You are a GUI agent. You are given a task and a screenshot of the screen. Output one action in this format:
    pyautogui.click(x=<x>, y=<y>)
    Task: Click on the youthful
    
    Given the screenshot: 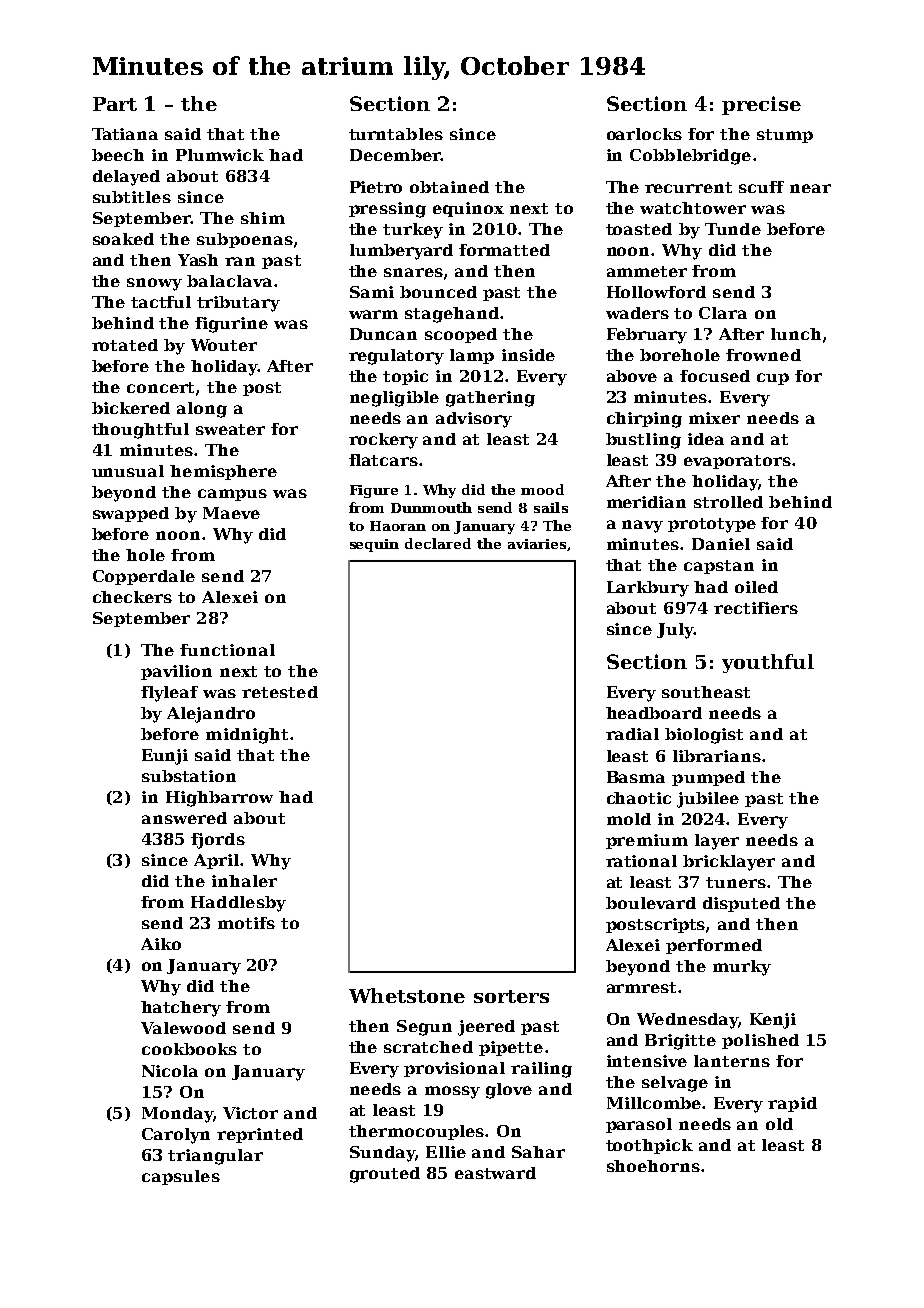 What is the action you would take?
    pyautogui.click(x=768, y=663)
